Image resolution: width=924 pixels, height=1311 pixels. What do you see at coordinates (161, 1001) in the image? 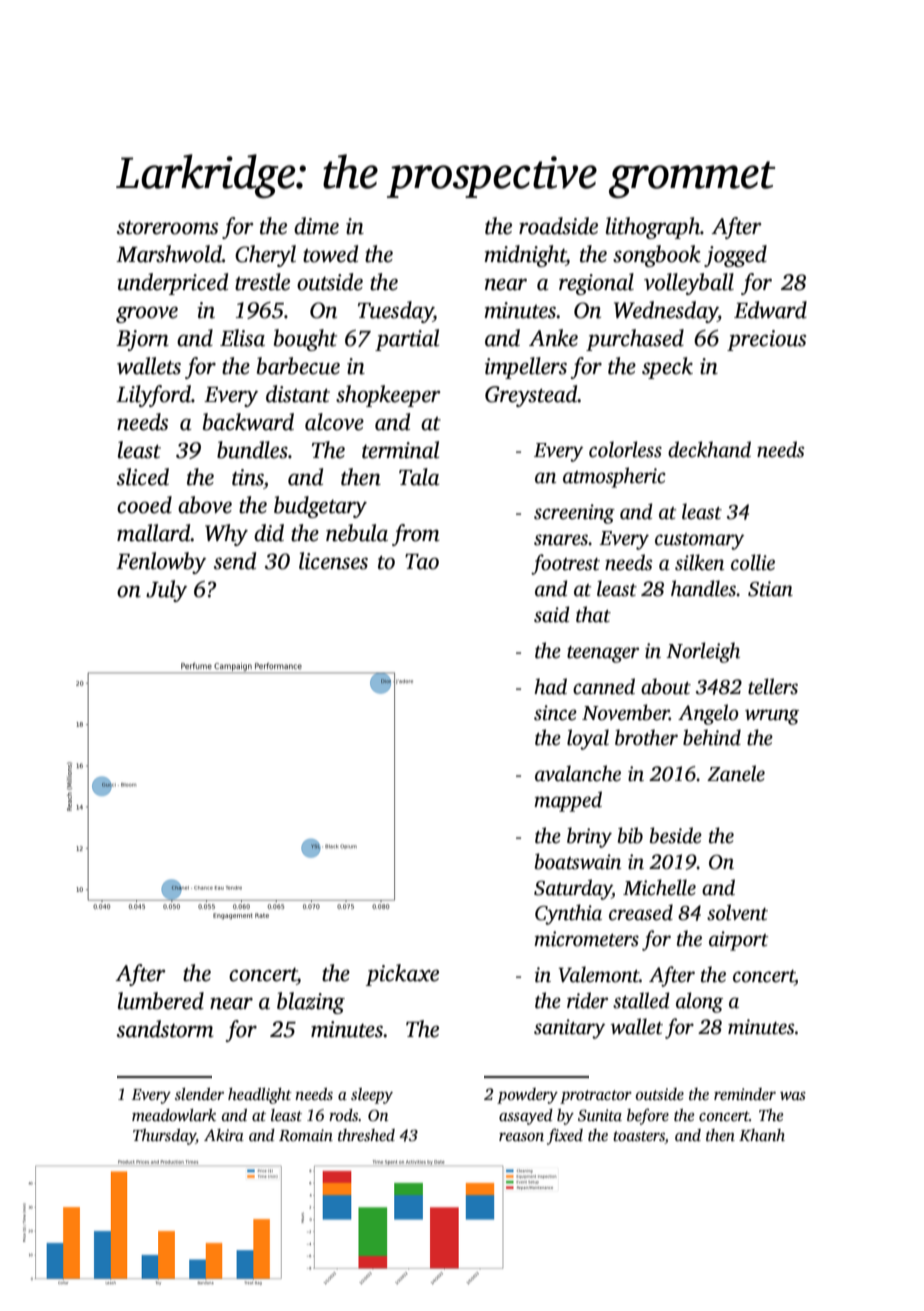
I see `lumbered` at bounding box center [161, 1001].
